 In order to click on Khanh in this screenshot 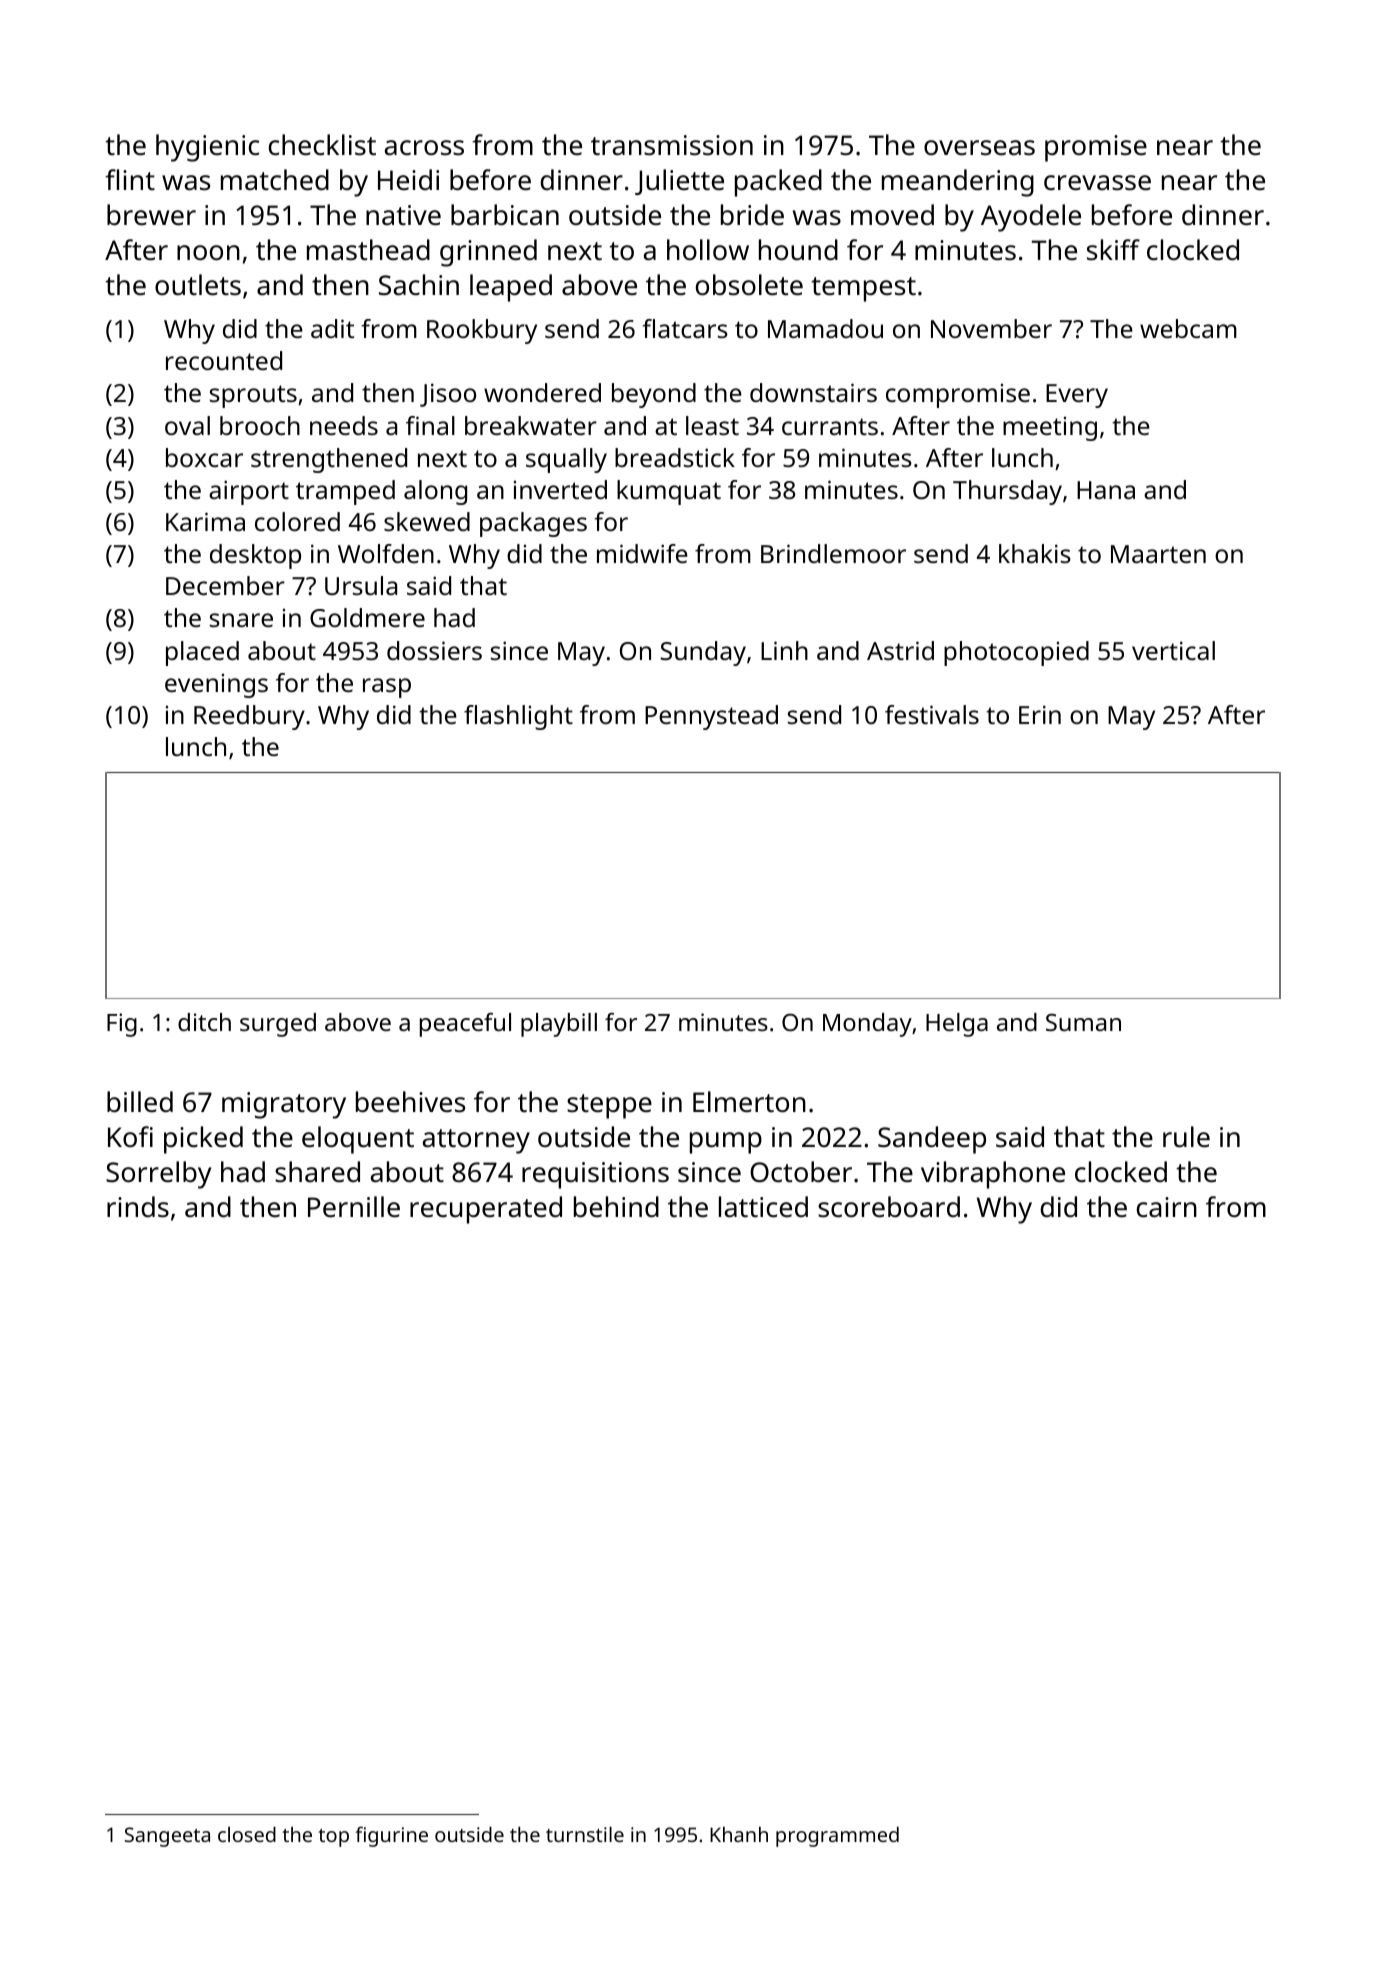, I will do `click(739, 1834)`.
